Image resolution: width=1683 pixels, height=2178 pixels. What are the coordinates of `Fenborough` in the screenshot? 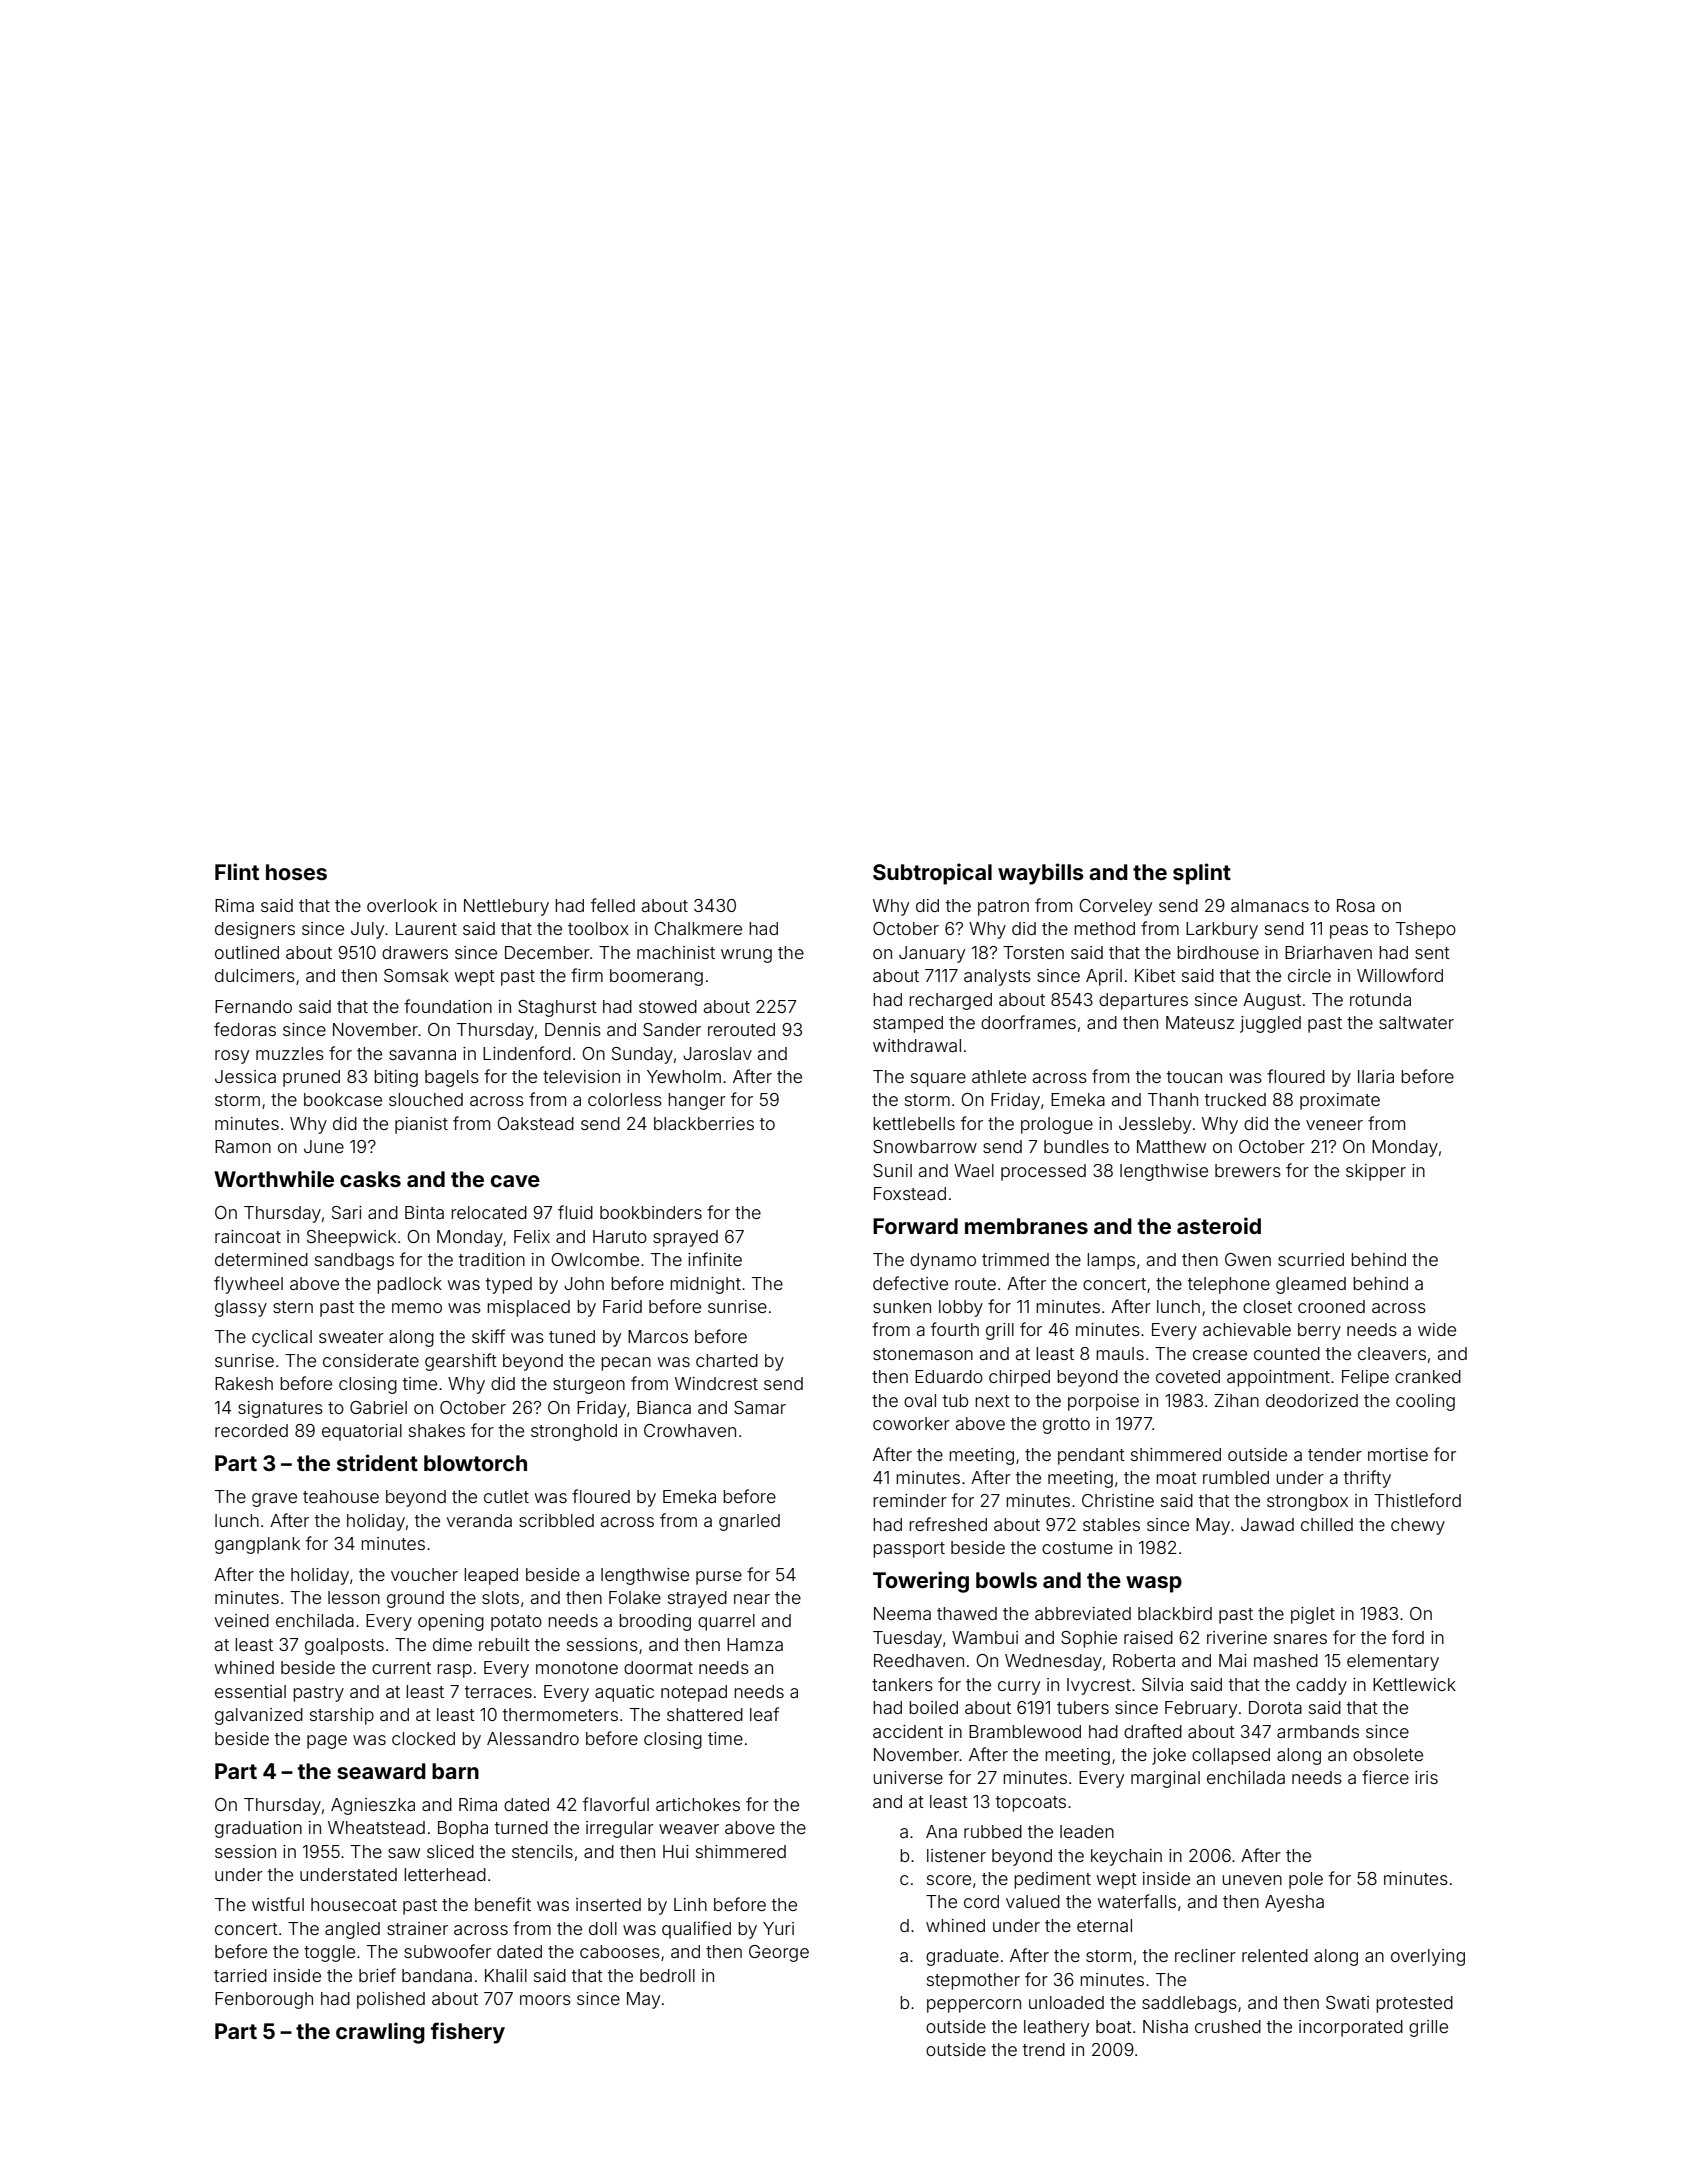 It's located at (264, 2000).
